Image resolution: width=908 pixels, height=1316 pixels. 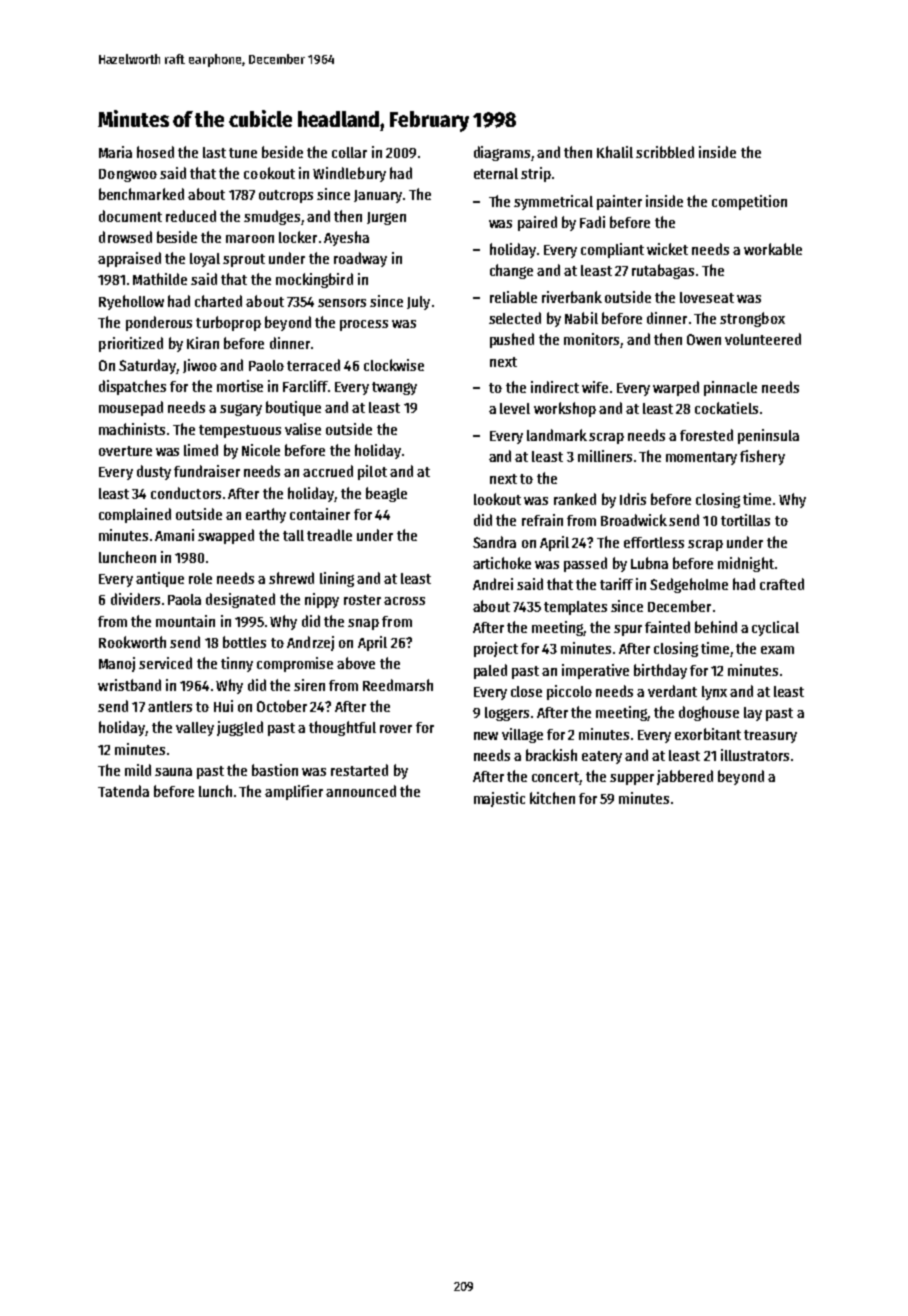 I want to click on wristband, so click(x=129, y=685).
